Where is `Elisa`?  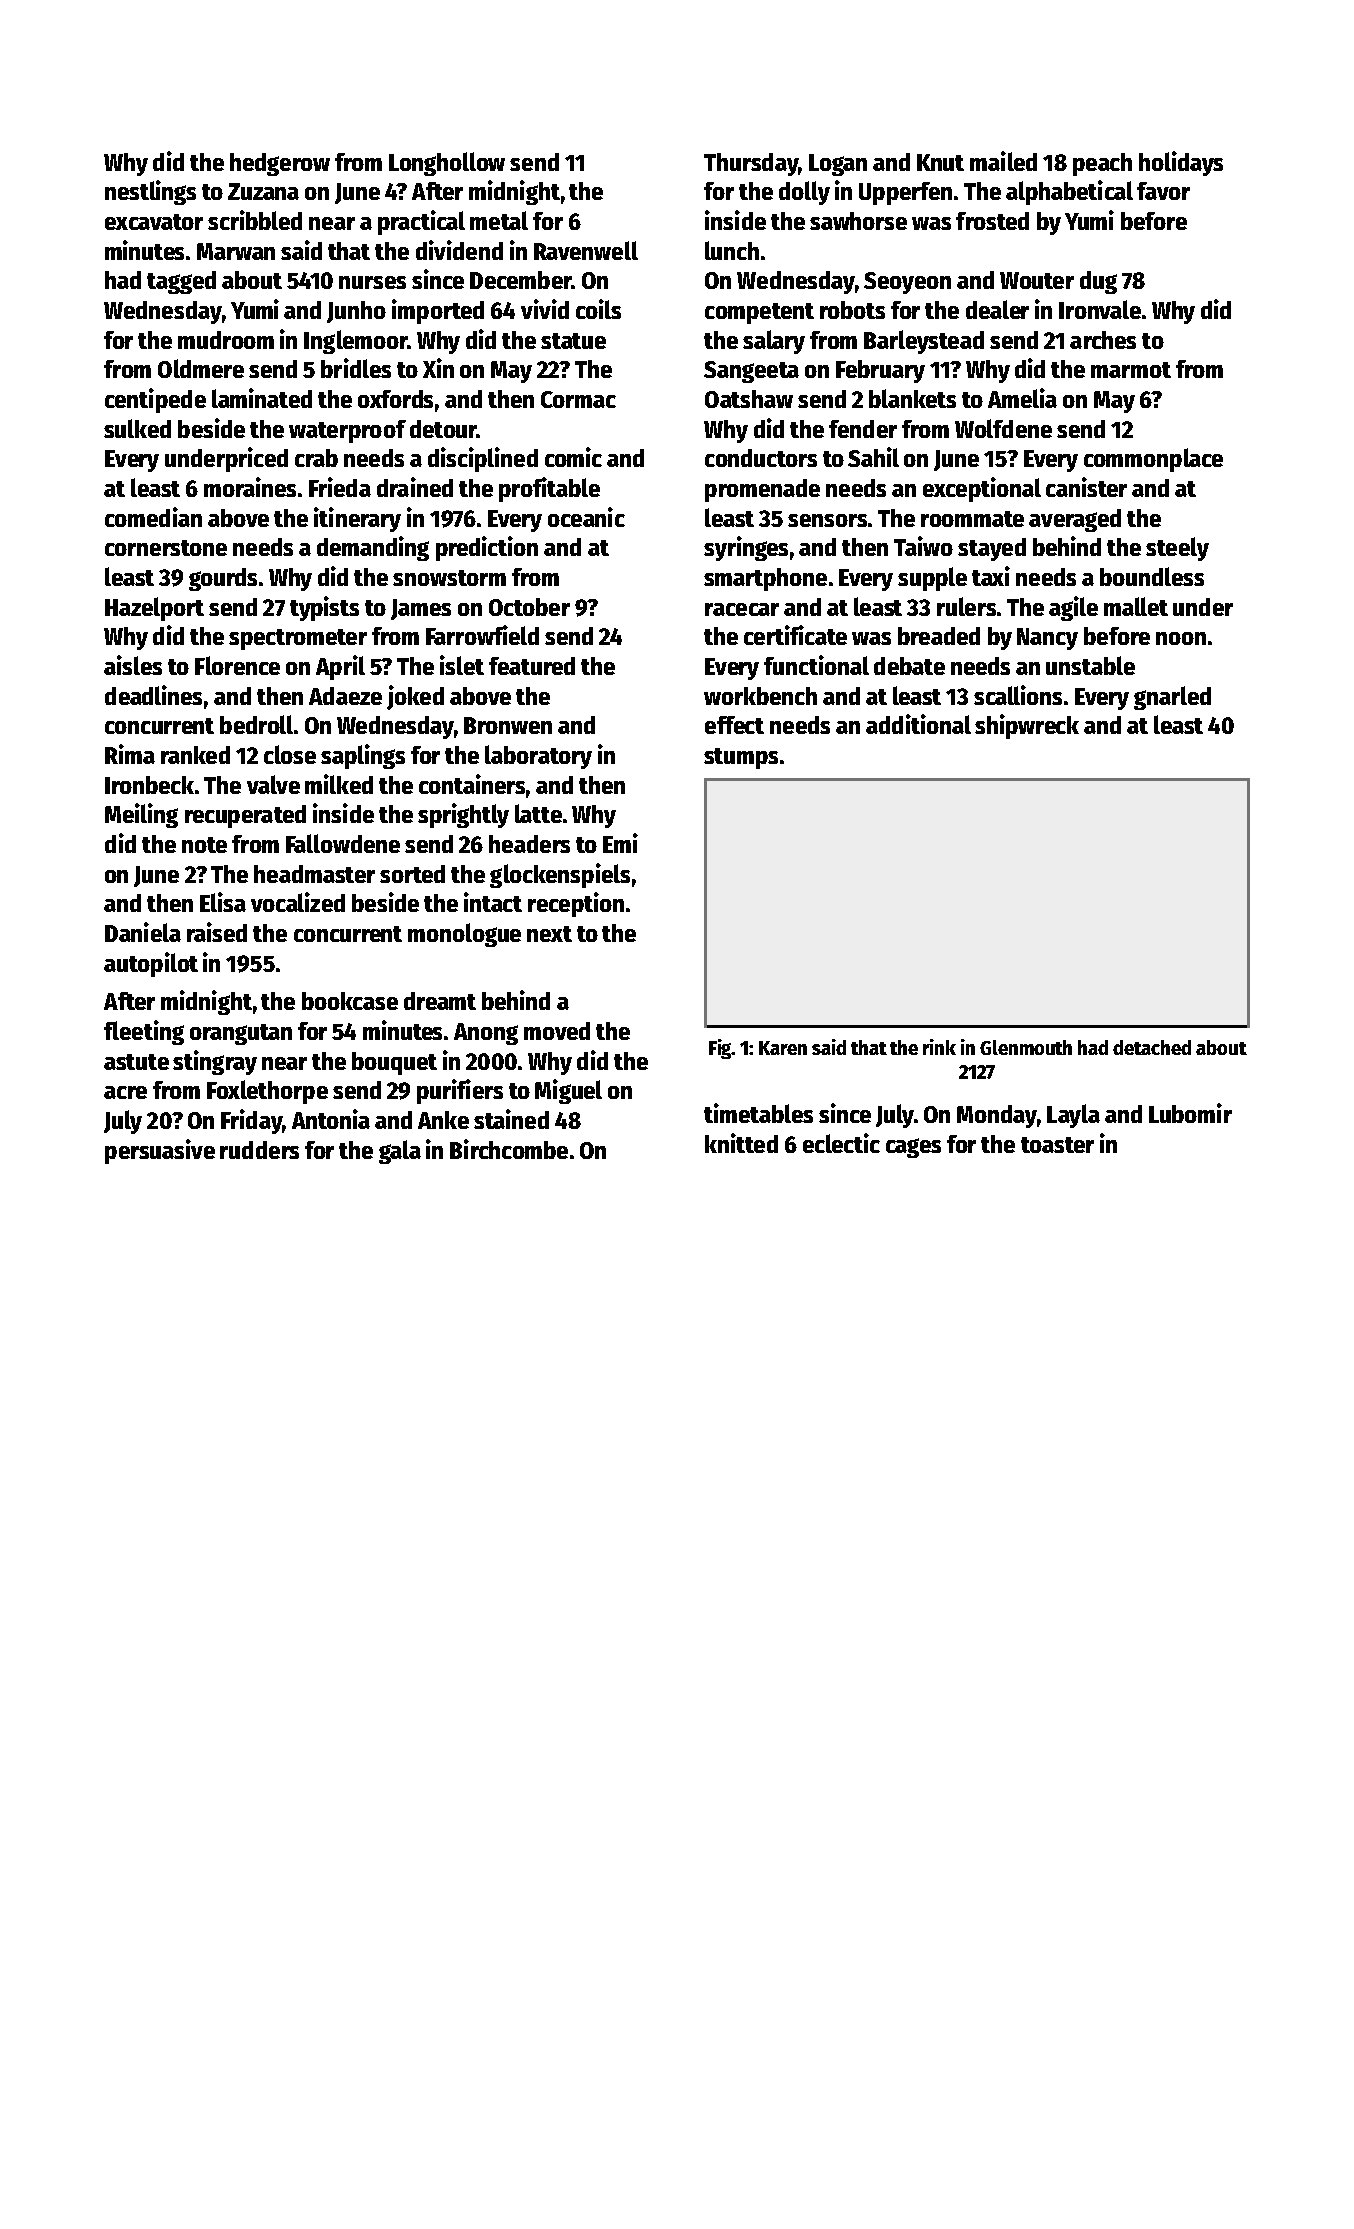 Elisa is located at coordinates (223, 902).
